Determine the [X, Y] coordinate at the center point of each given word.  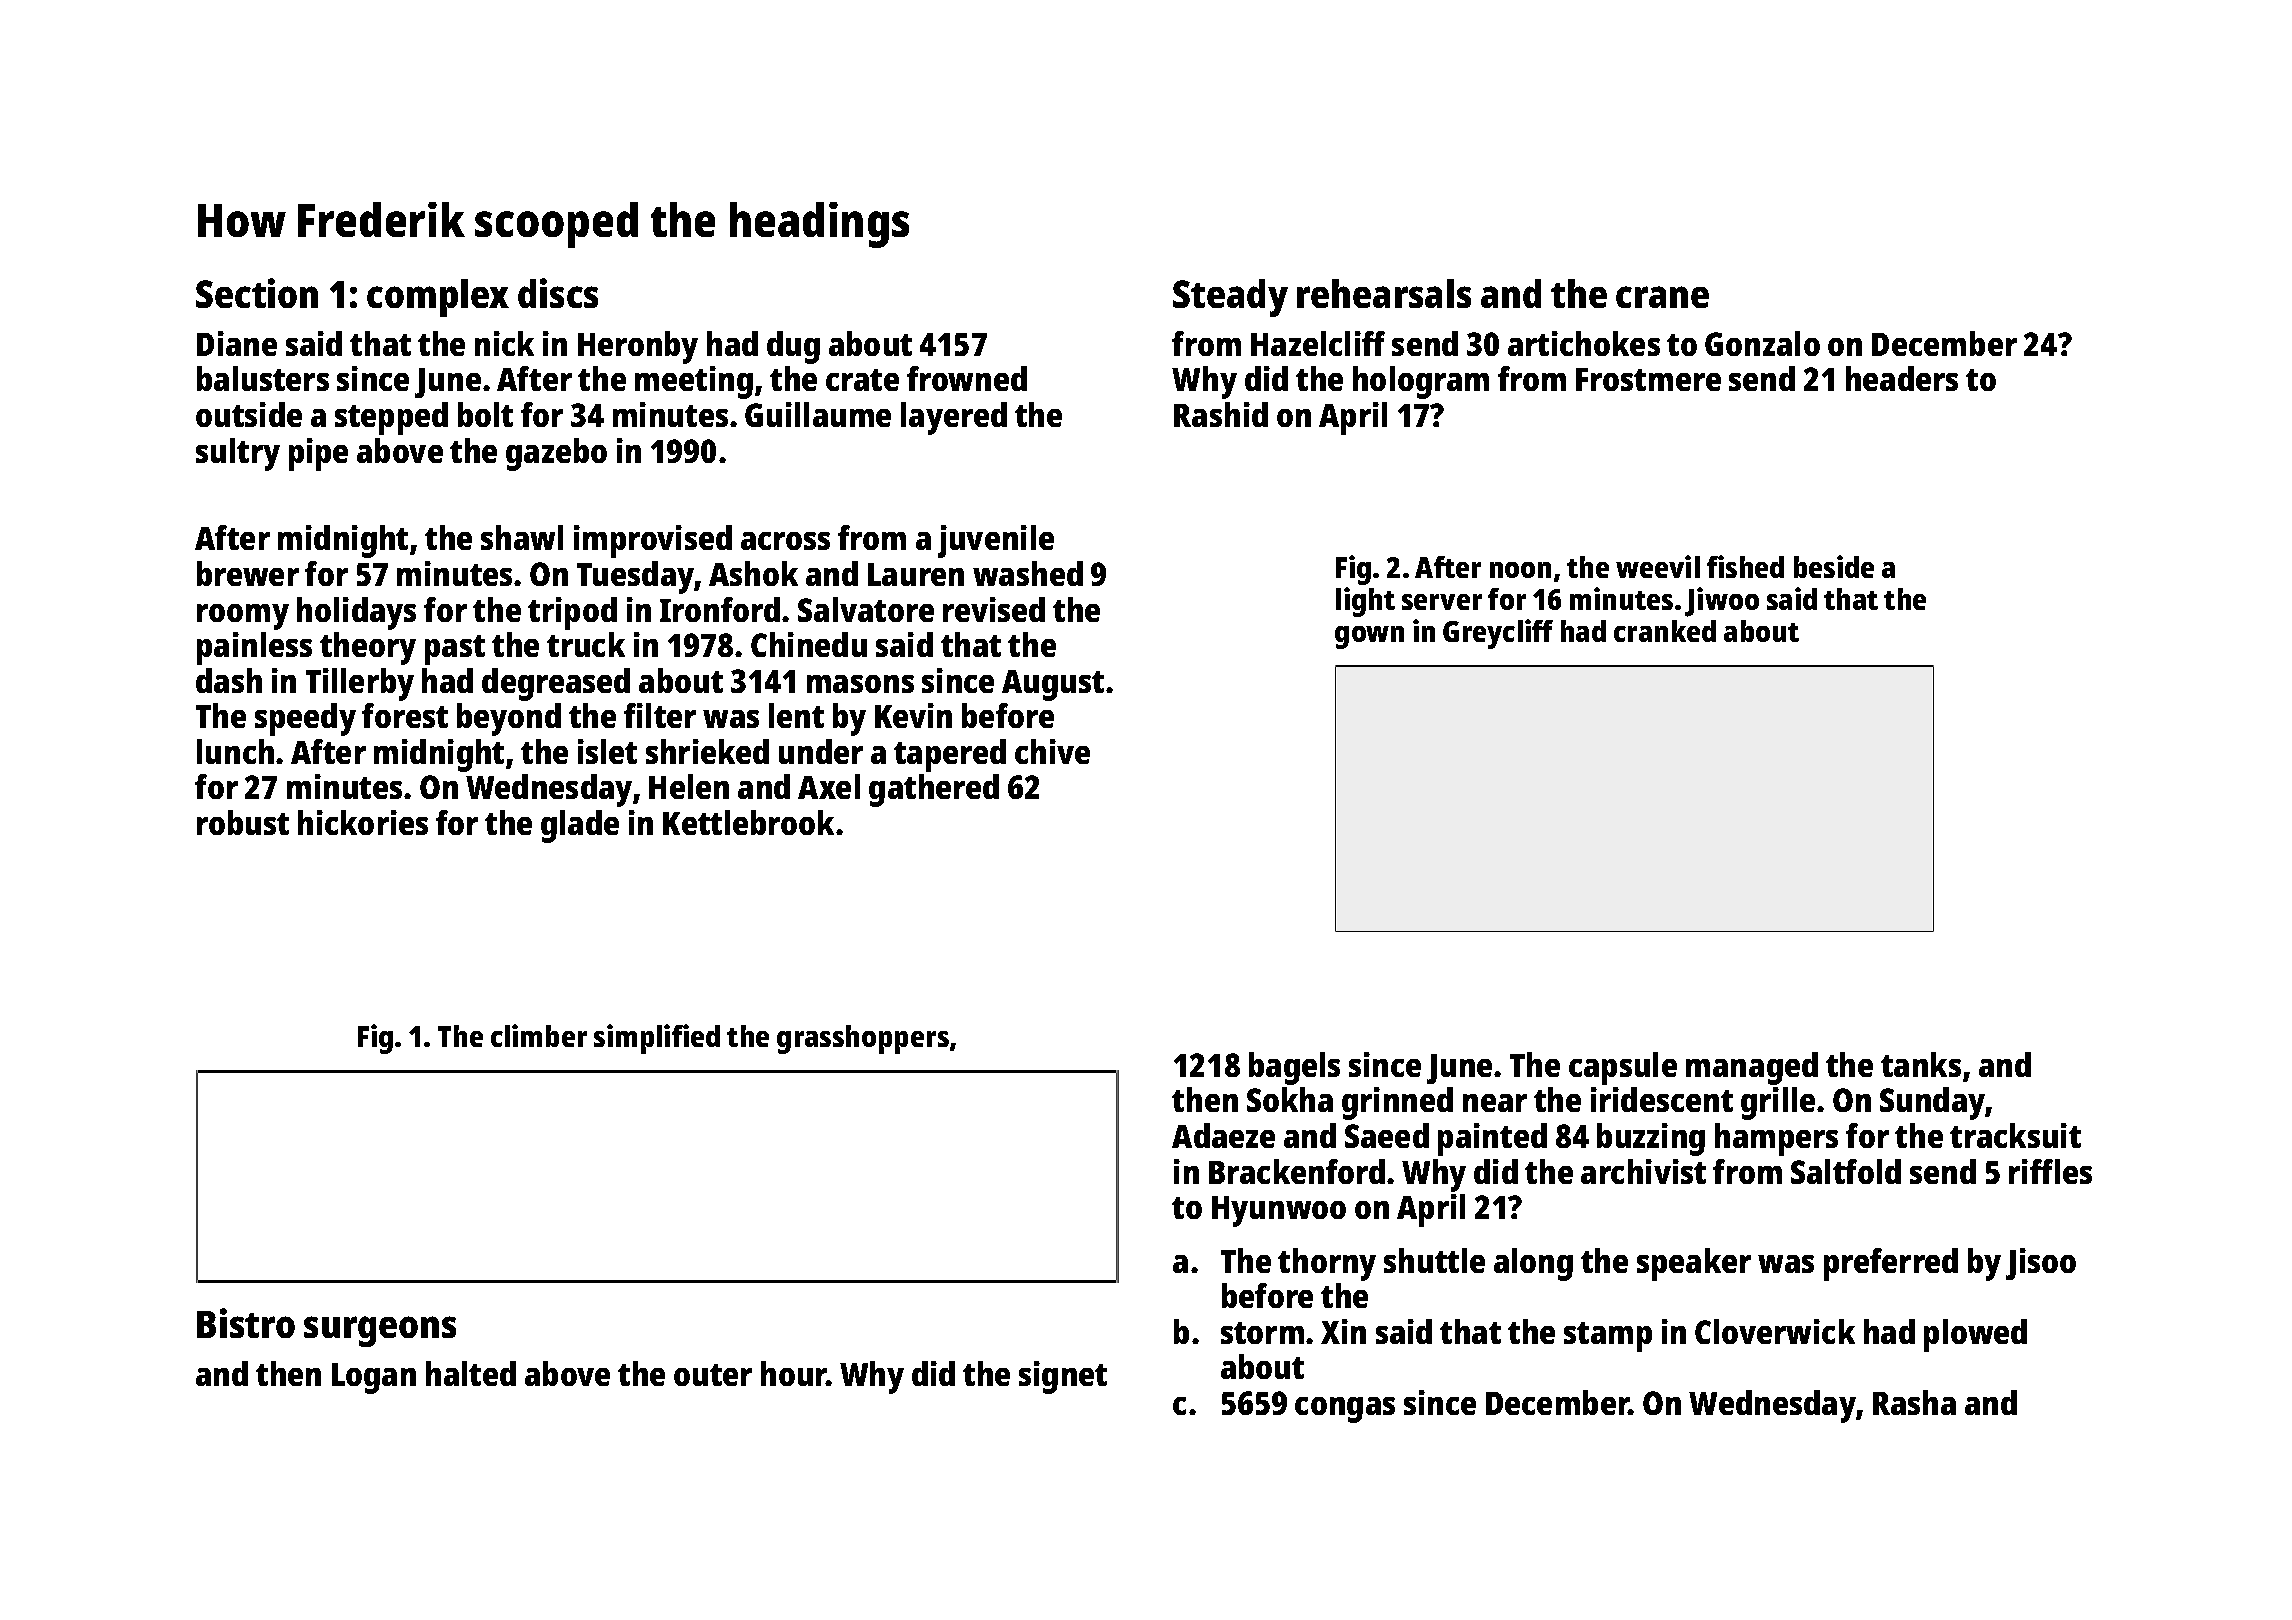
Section [257, 293]
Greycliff [1498, 634]
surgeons [380, 1331]
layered [954, 418]
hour [794, 1373]
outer [713, 1375]
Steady [1230, 298]
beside [1834, 566]
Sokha [1290, 1099]
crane [1662, 297]
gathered [934, 790]
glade [580, 826]
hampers [1776, 1139]
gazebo [556, 454]
